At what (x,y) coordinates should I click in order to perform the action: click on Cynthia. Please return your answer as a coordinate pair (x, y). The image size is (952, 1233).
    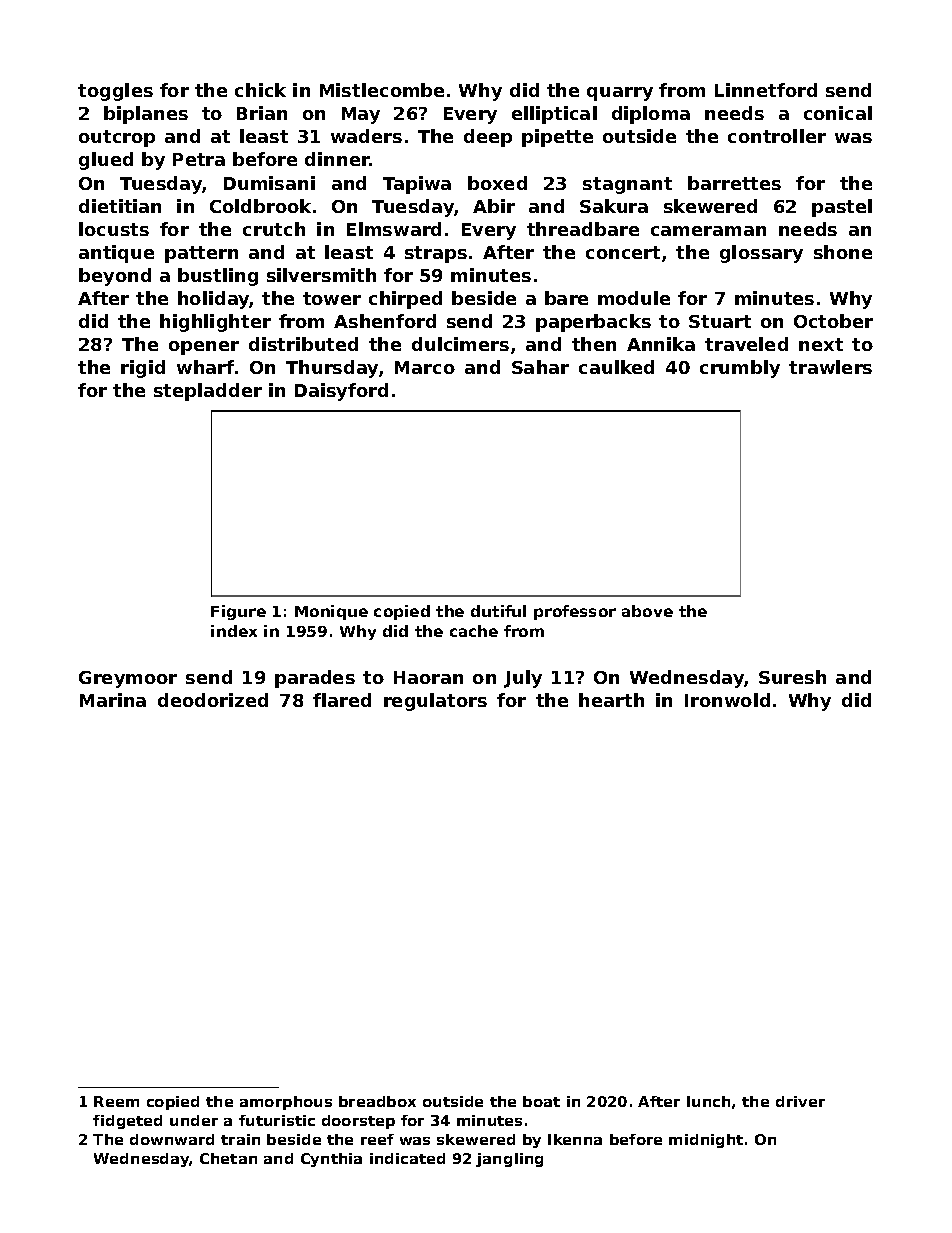
    Looking at the image, I should click on (331, 1160).
